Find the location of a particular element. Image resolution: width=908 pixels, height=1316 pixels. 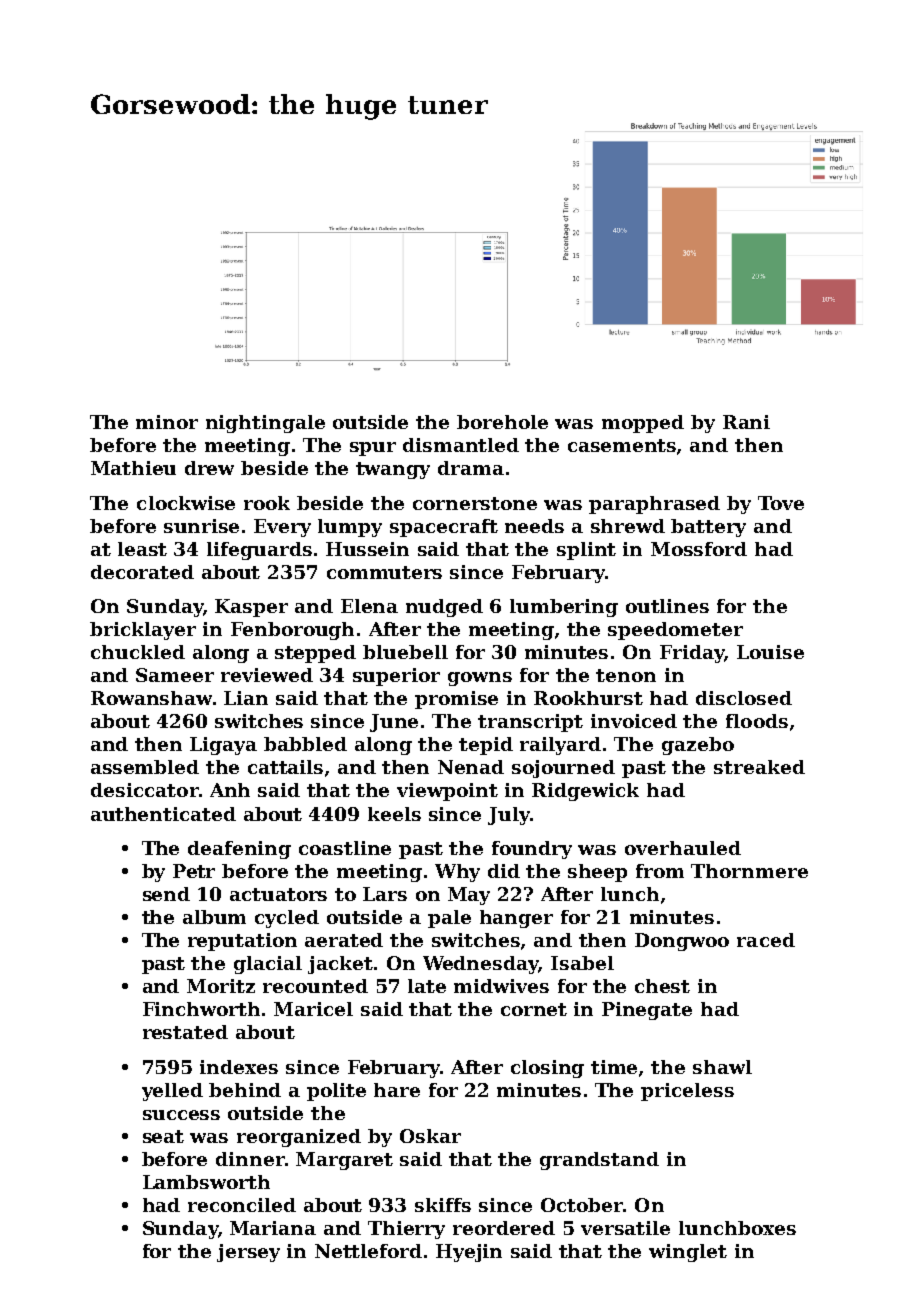

jersey is located at coordinates (248, 1253).
